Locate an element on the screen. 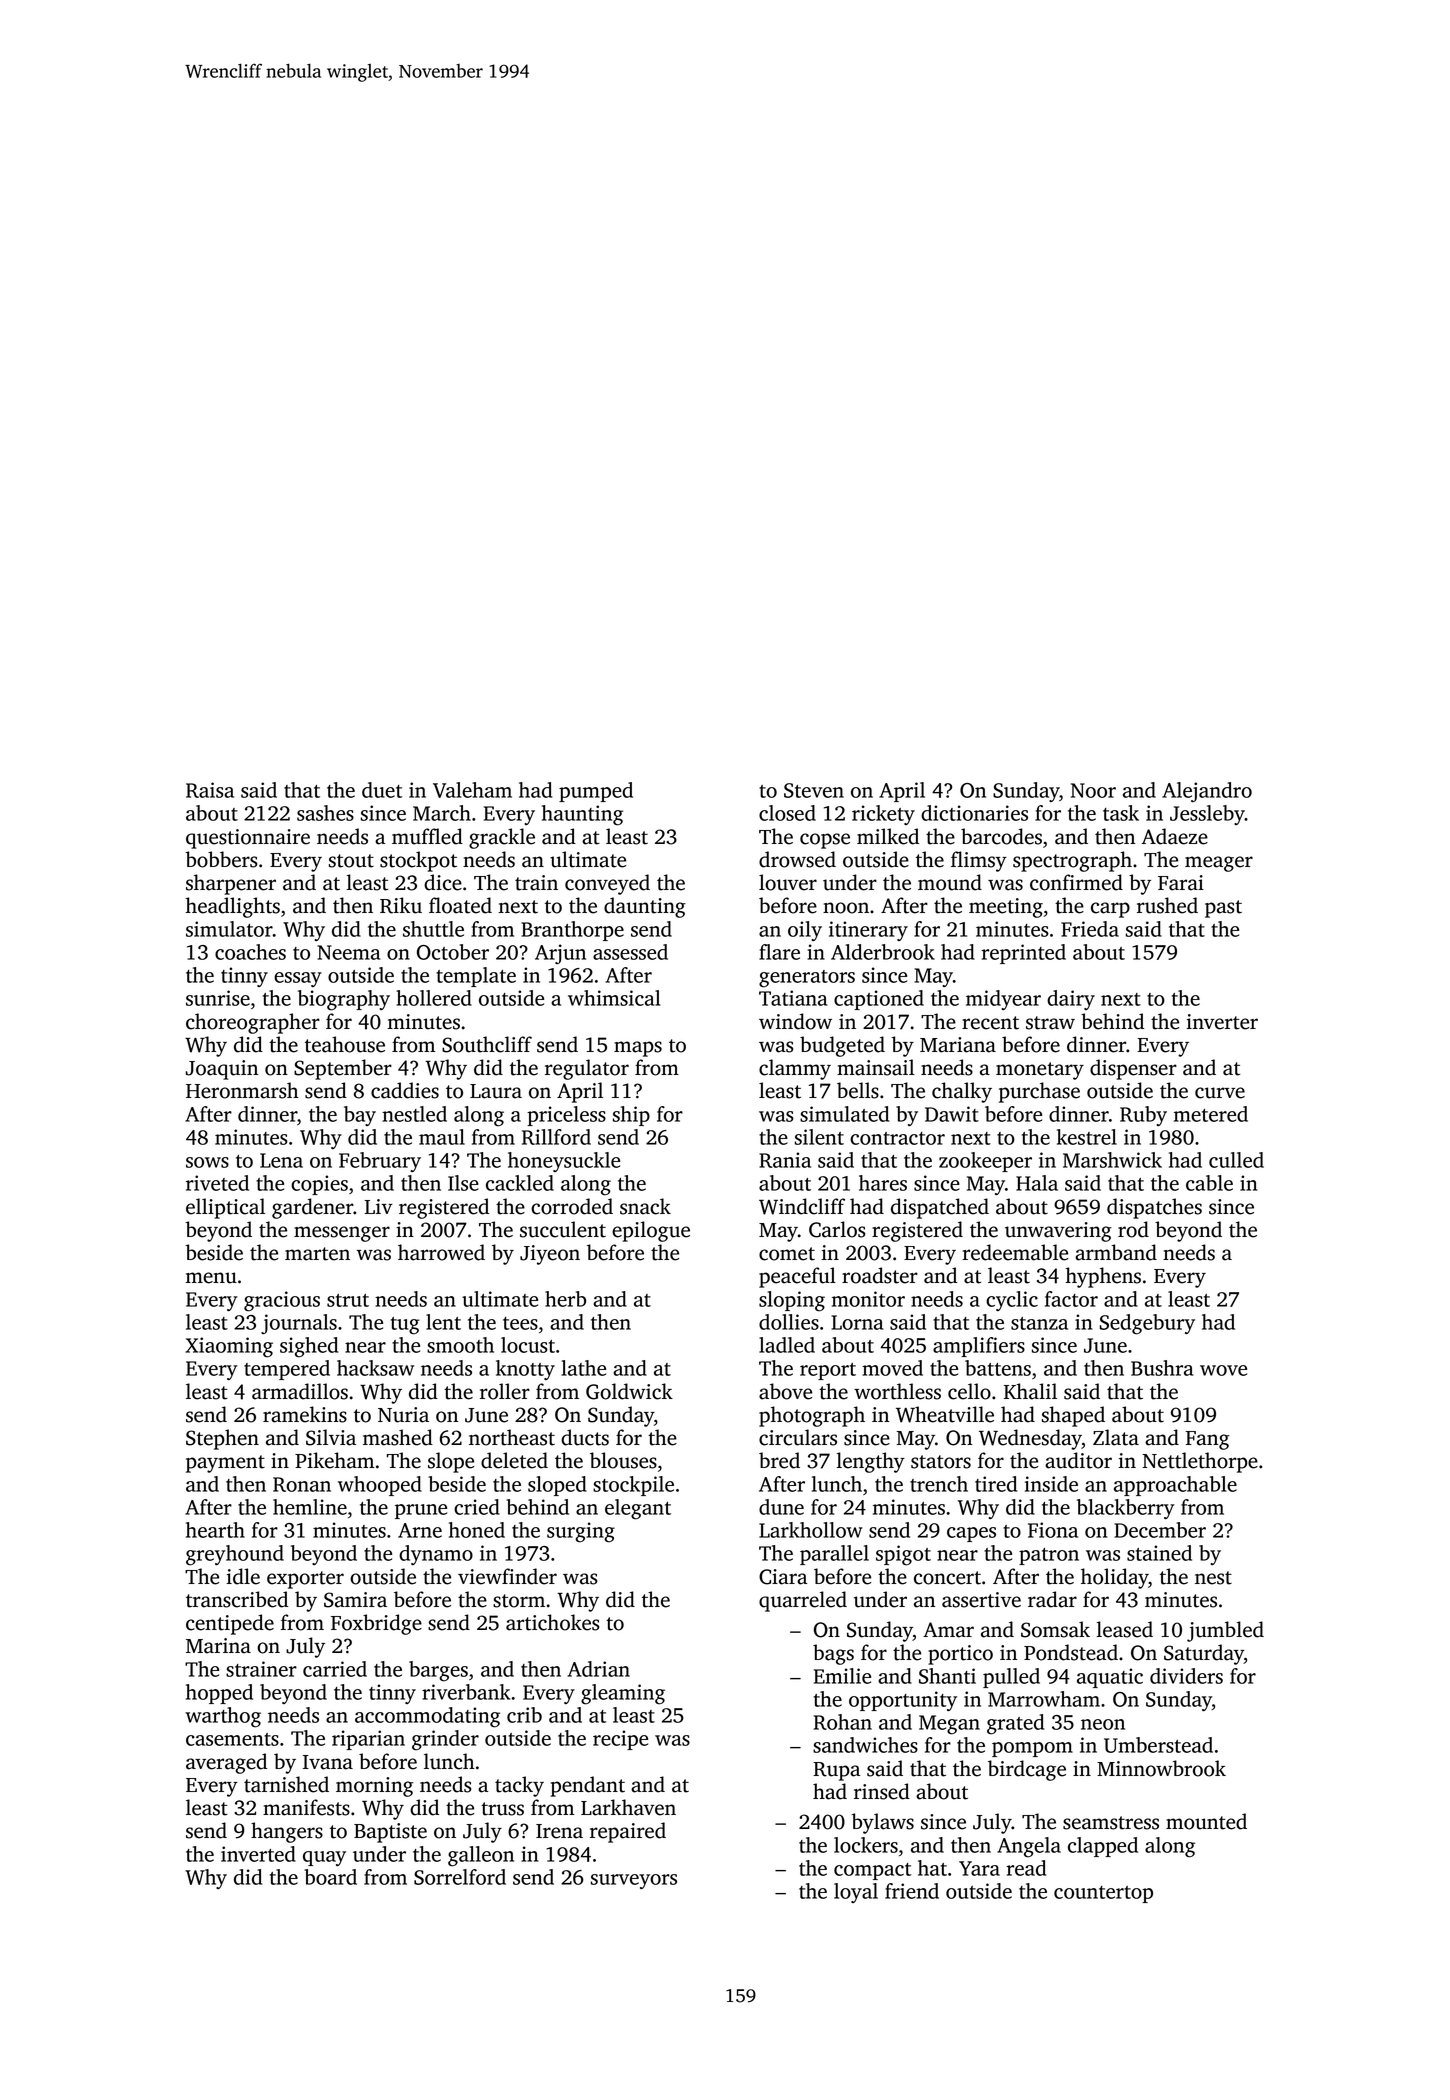 Image resolution: width=1450 pixels, height=2100 pixels. pumped is located at coordinates (596, 792).
